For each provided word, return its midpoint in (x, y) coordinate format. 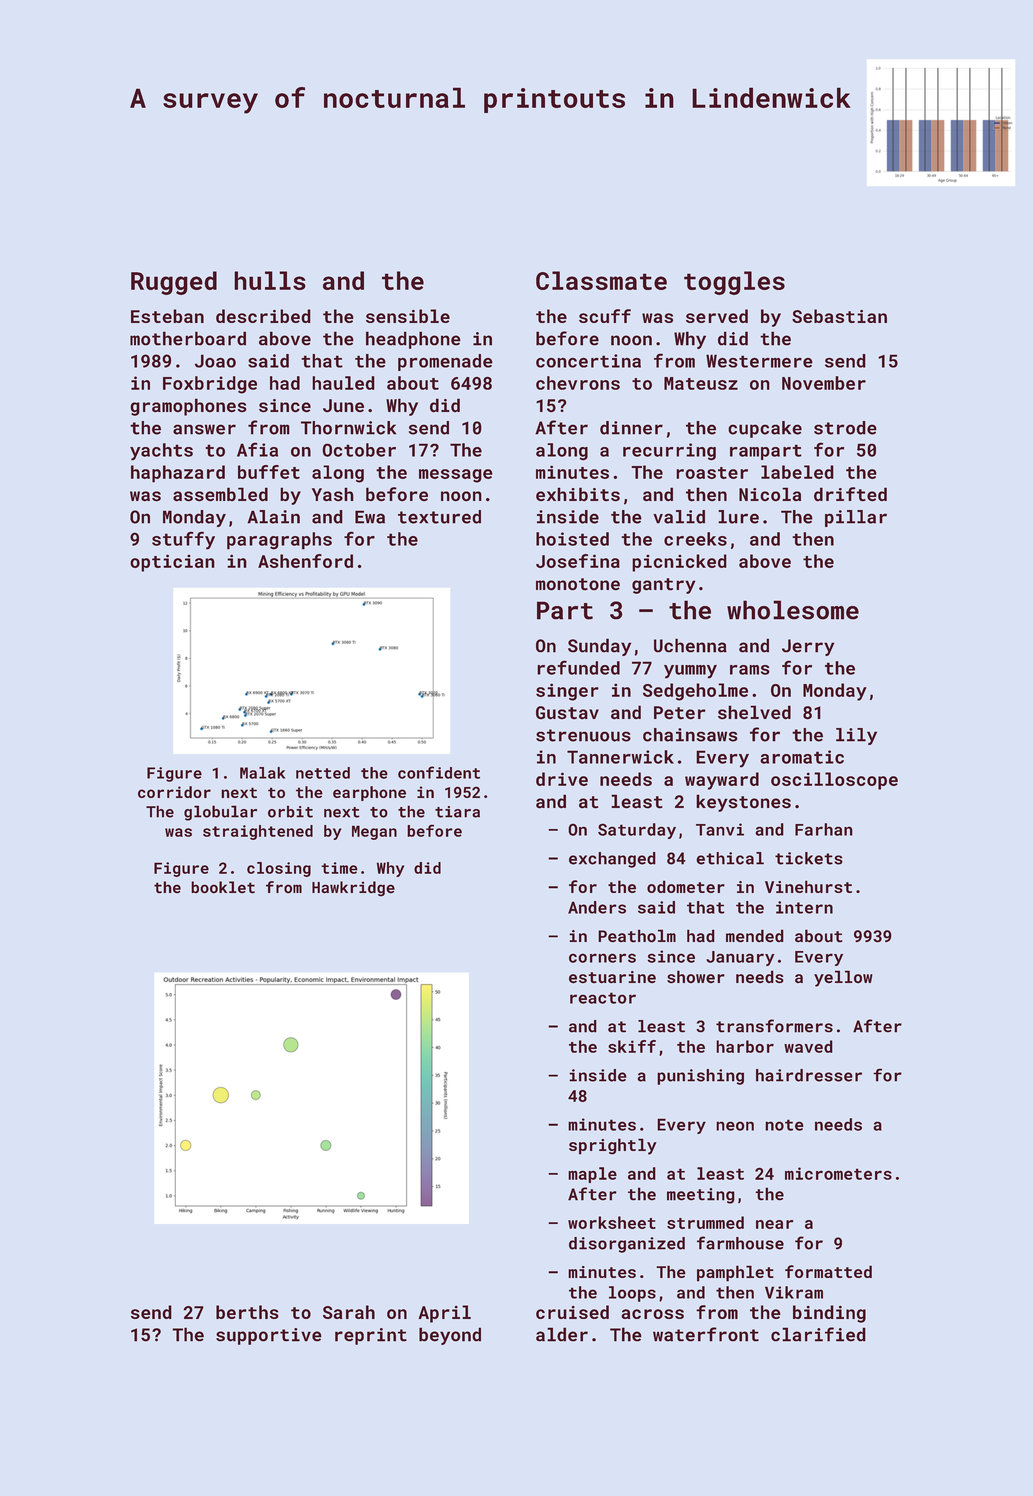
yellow (843, 978)
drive (562, 779)
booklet (223, 887)
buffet (269, 472)
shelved (754, 712)
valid (679, 517)
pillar (856, 518)
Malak (262, 773)
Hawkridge (353, 889)
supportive (269, 1336)
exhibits (578, 494)
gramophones (188, 407)
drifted (850, 494)
